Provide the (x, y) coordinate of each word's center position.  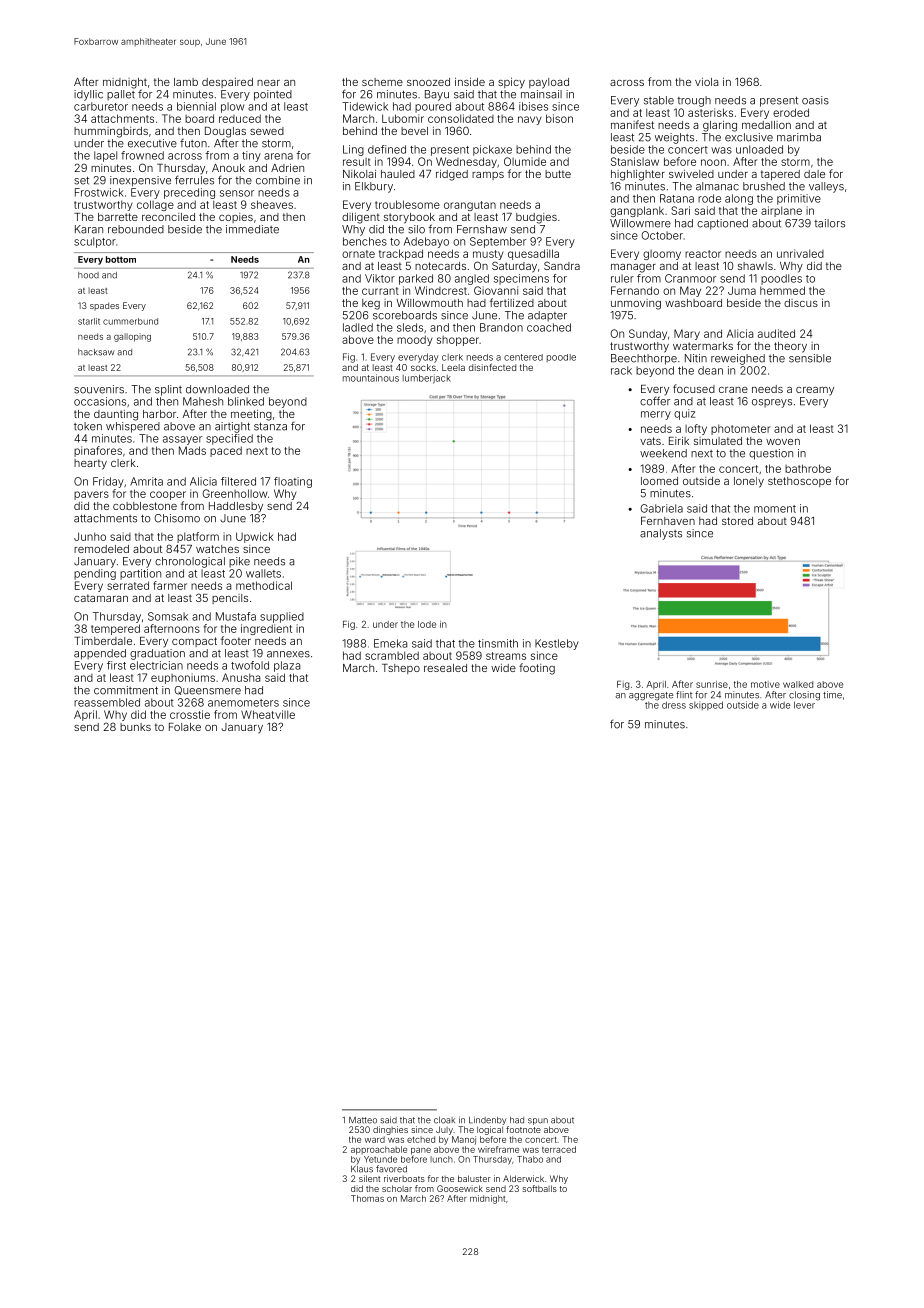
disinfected (492, 367)
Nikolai (359, 174)
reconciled (168, 217)
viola (706, 82)
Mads (192, 450)
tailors (829, 223)
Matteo (363, 1120)
